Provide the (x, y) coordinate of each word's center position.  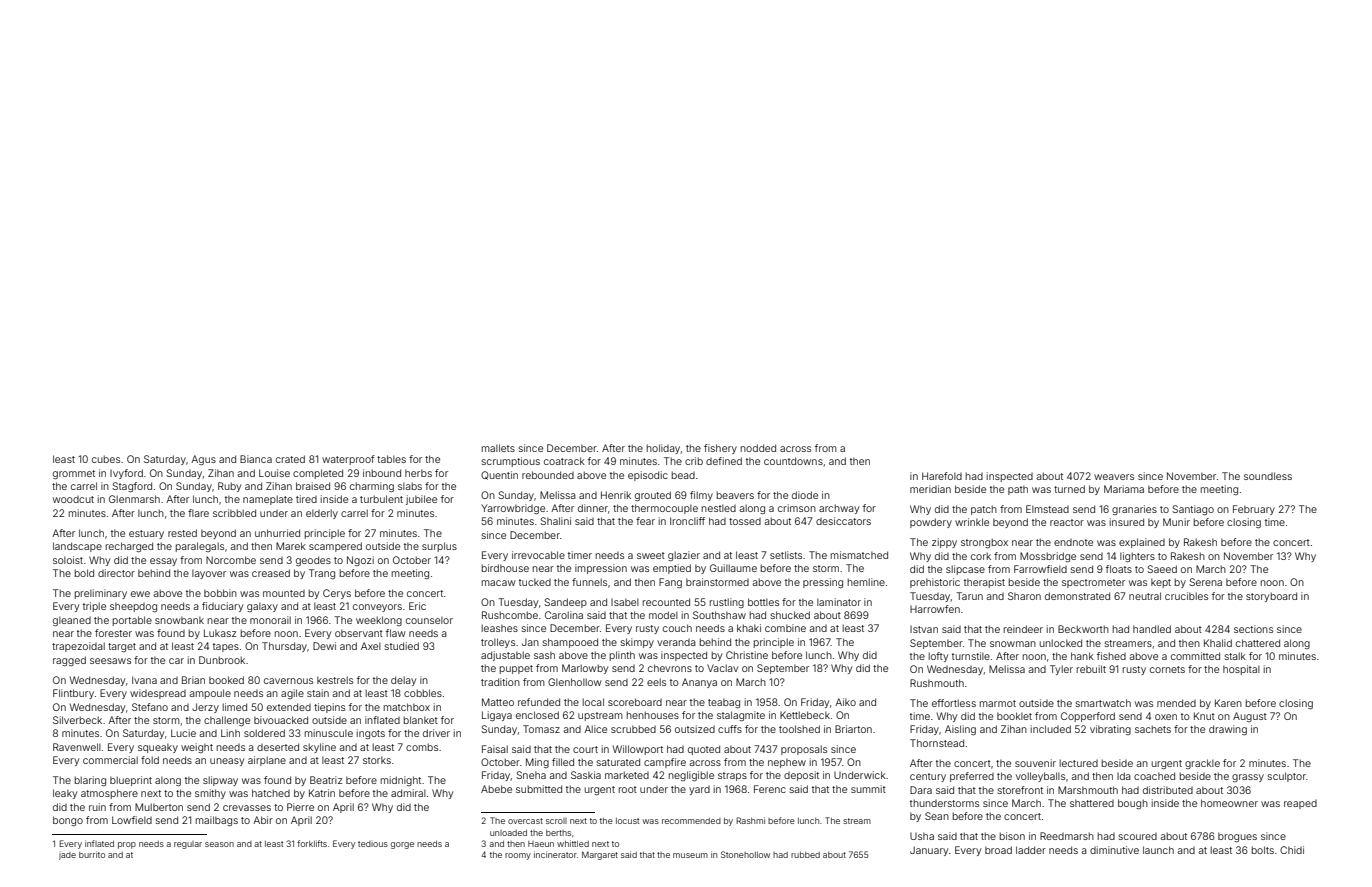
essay (163, 562)
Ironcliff (687, 521)
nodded (758, 448)
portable (132, 621)
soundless (1268, 476)
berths (558, 833)
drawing (1228, 730)
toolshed (799, 729)
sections (1253, 629)
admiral (408, 793)
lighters (1137, 557)
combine (785, 628)
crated (290, 459)
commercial (110, 760)
